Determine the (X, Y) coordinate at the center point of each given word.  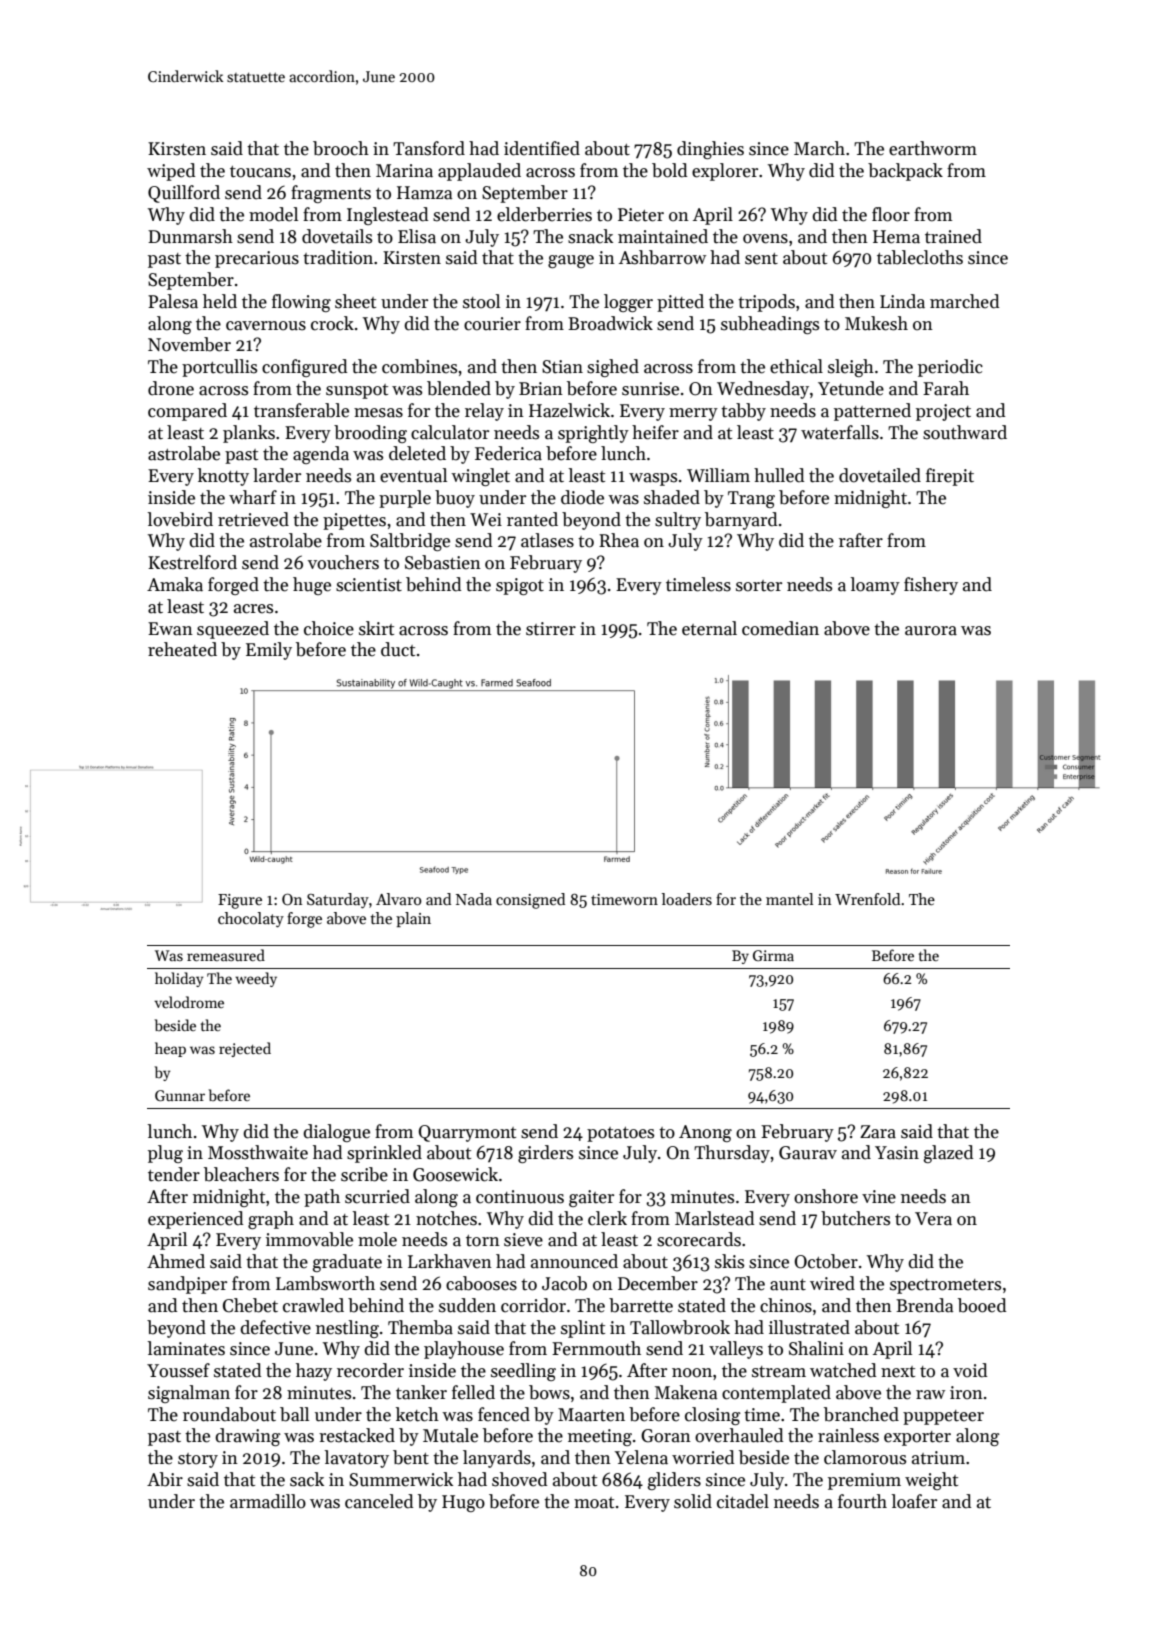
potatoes (620, 1134)
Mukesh (876, 323)
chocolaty (251, 920)
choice (329, 628)
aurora (931, 631)
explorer (725, 172)
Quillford (184, 194)
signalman (189, 1394)
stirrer (551, 629)
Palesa (173, 301)
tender (174, 1174)
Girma (773, 955)
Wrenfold (867, 899)
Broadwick (610, 323)
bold (669, 170)
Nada (474, 899)
